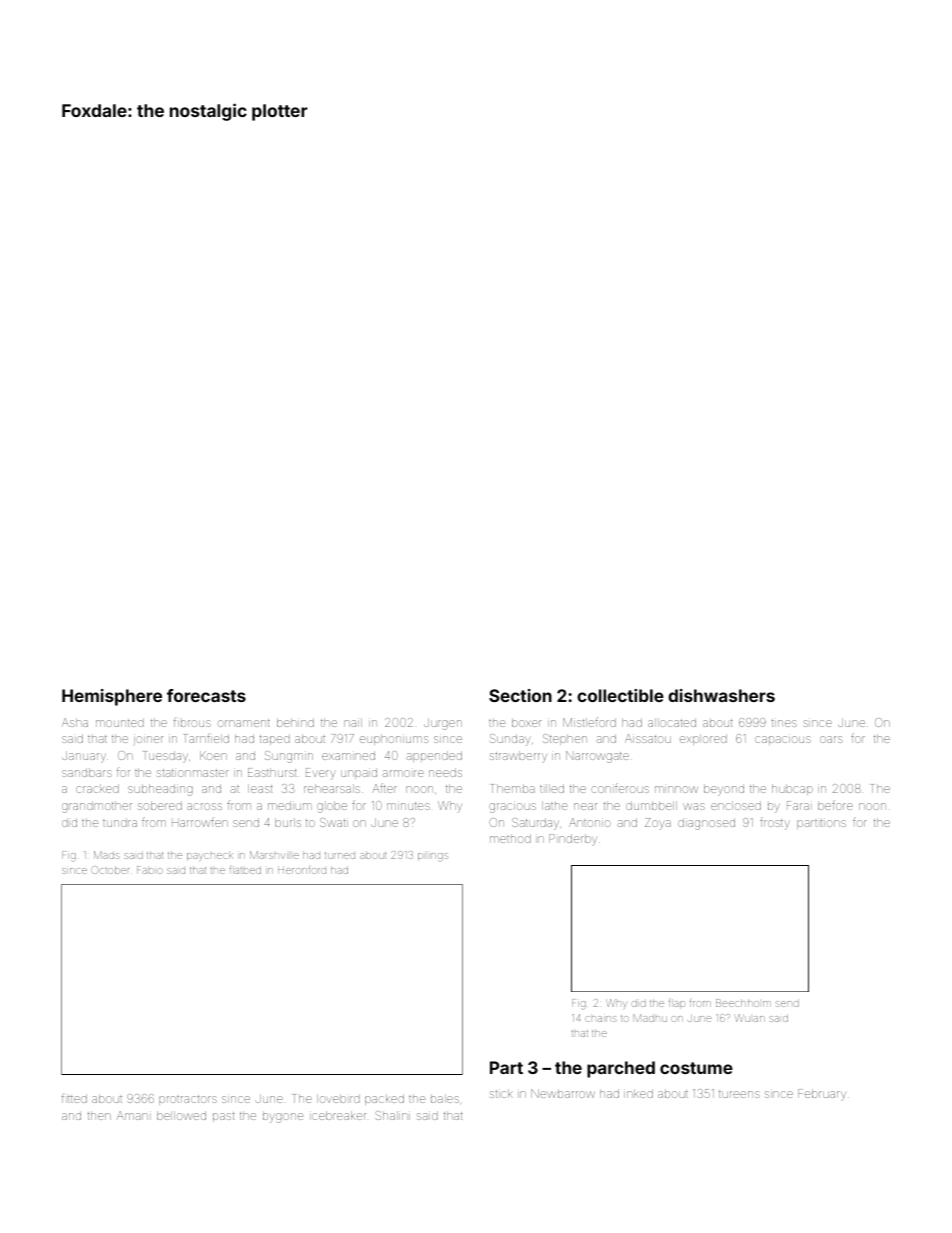  I want to click on beyond, so click(724, 790).
